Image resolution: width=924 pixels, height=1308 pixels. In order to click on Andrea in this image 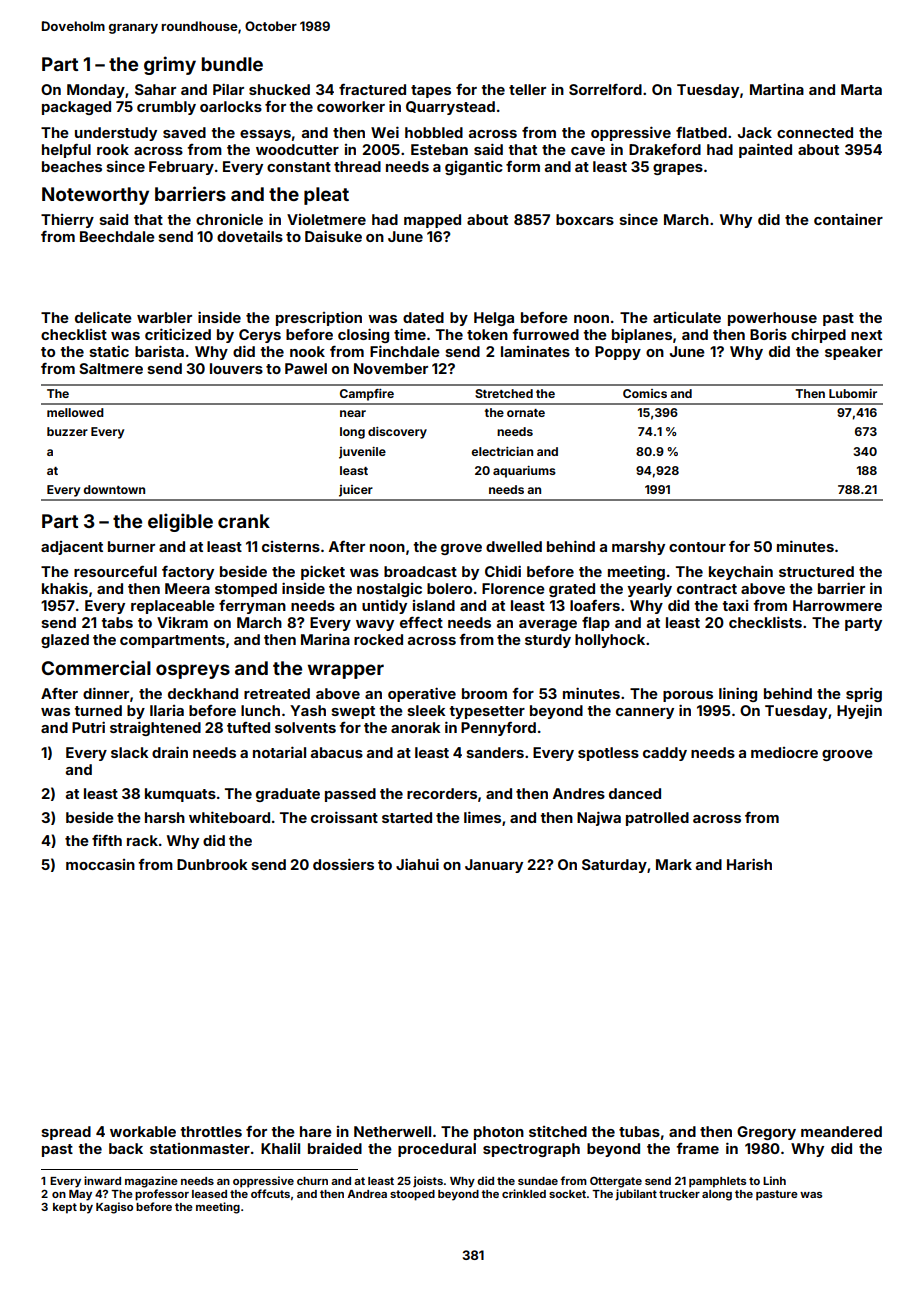, I will do `click(367, 1194)`.
